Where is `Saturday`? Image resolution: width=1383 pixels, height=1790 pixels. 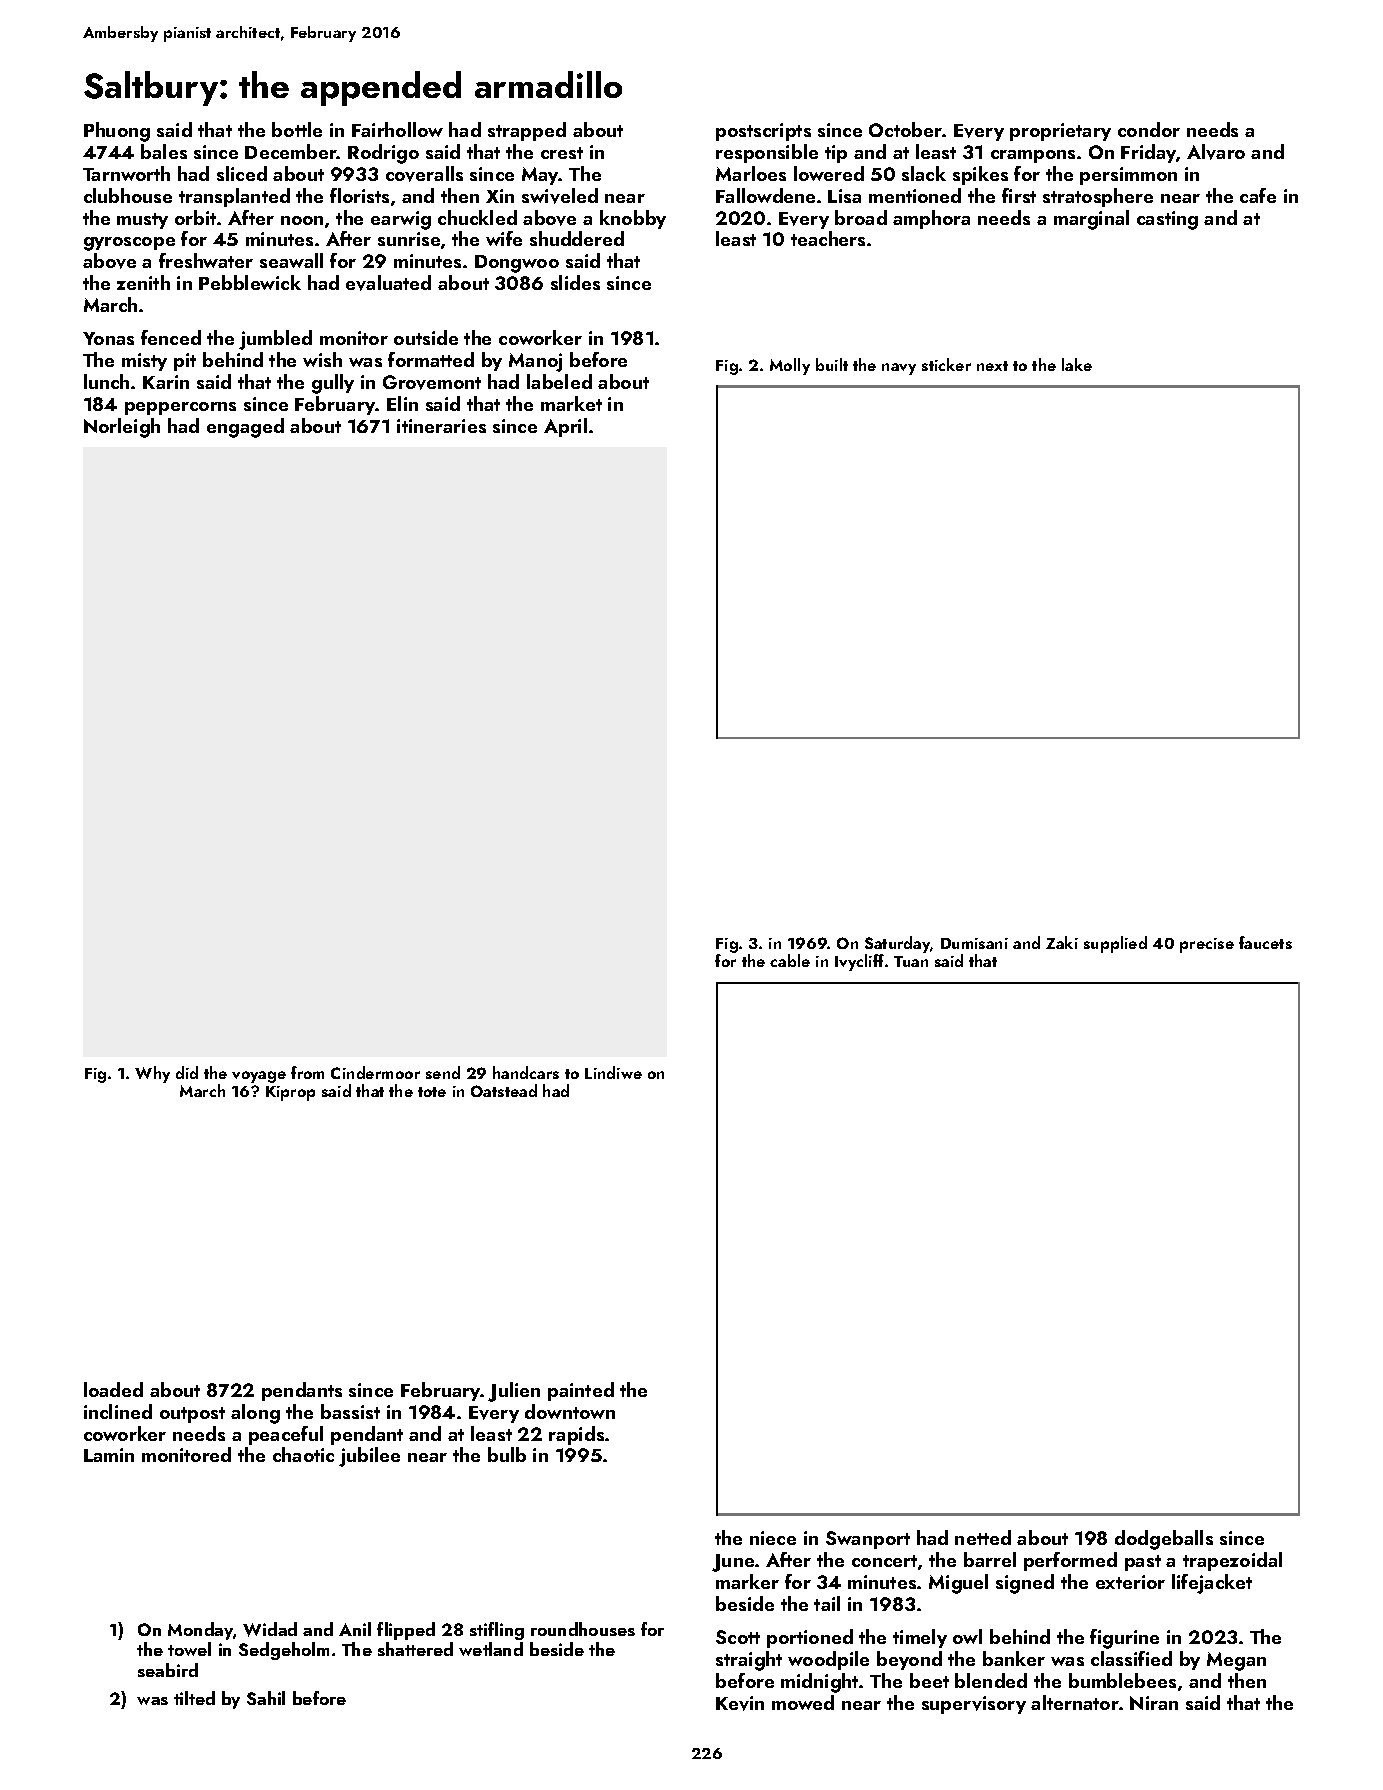 Saturday is located at coordinates (898, 944).
